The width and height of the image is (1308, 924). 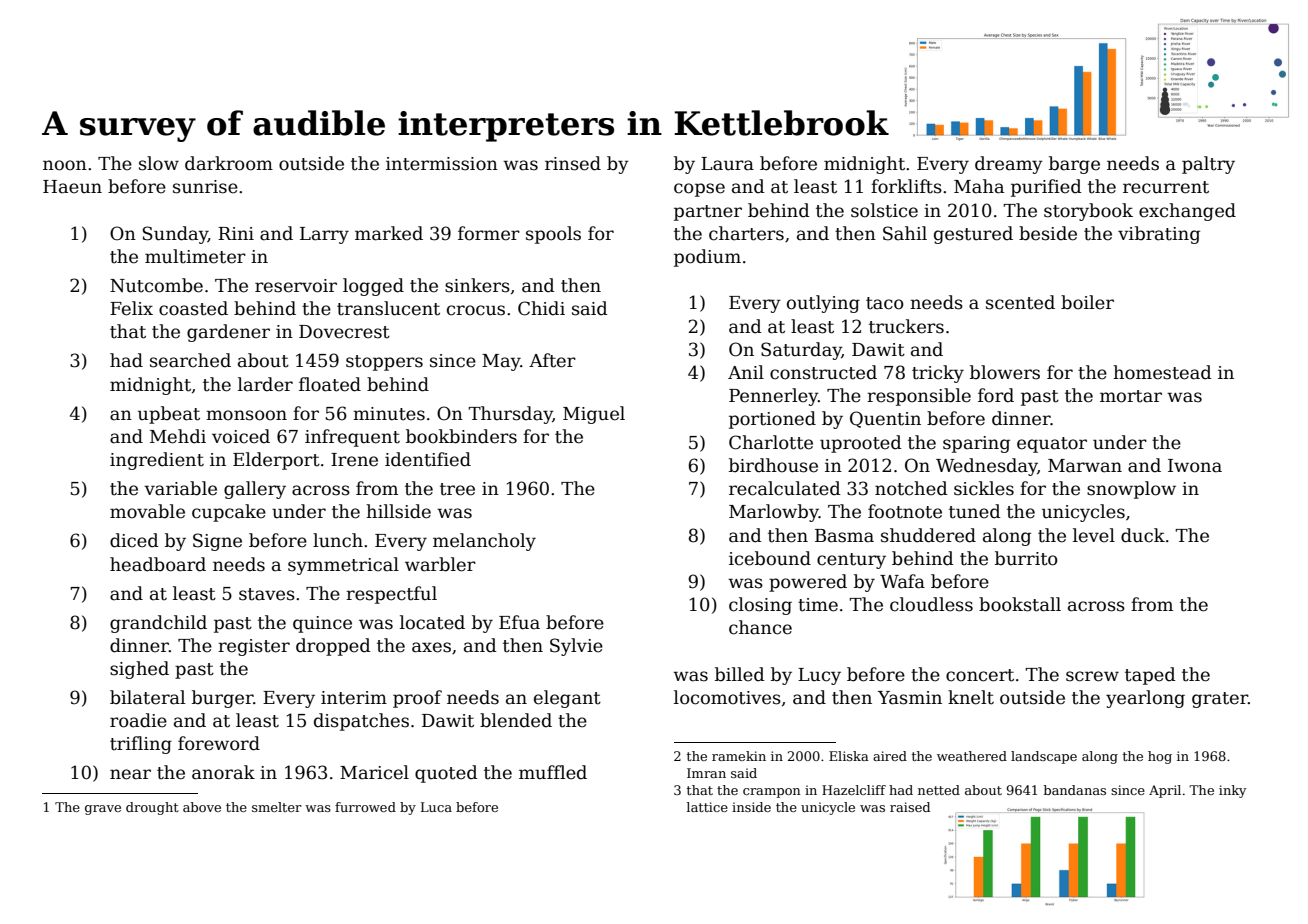 I want to click on level, so click(x=1094, y=535).
